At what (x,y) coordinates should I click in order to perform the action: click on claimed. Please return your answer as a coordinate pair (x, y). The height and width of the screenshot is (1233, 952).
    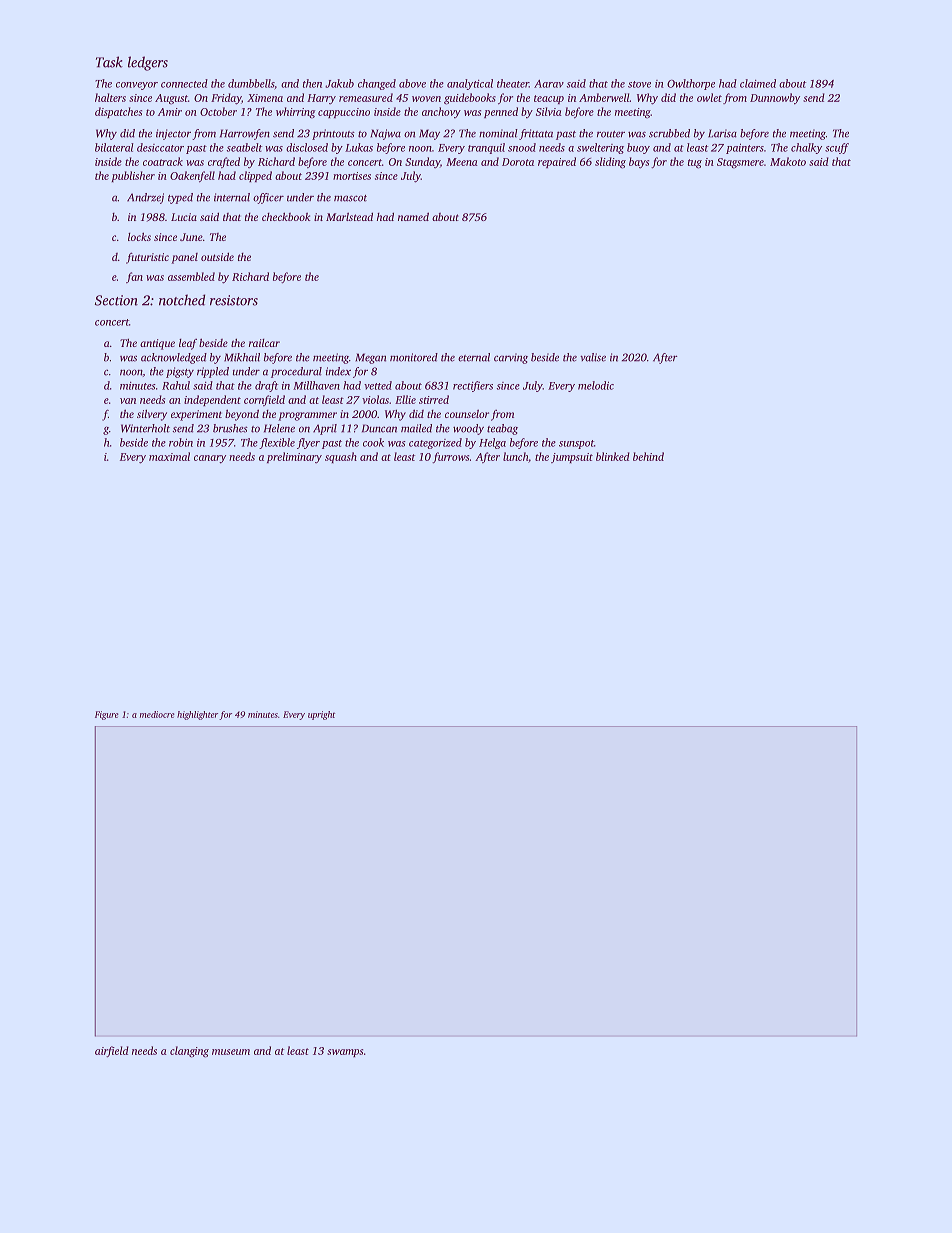
    Looking at the image, I should click on (758, 83).
